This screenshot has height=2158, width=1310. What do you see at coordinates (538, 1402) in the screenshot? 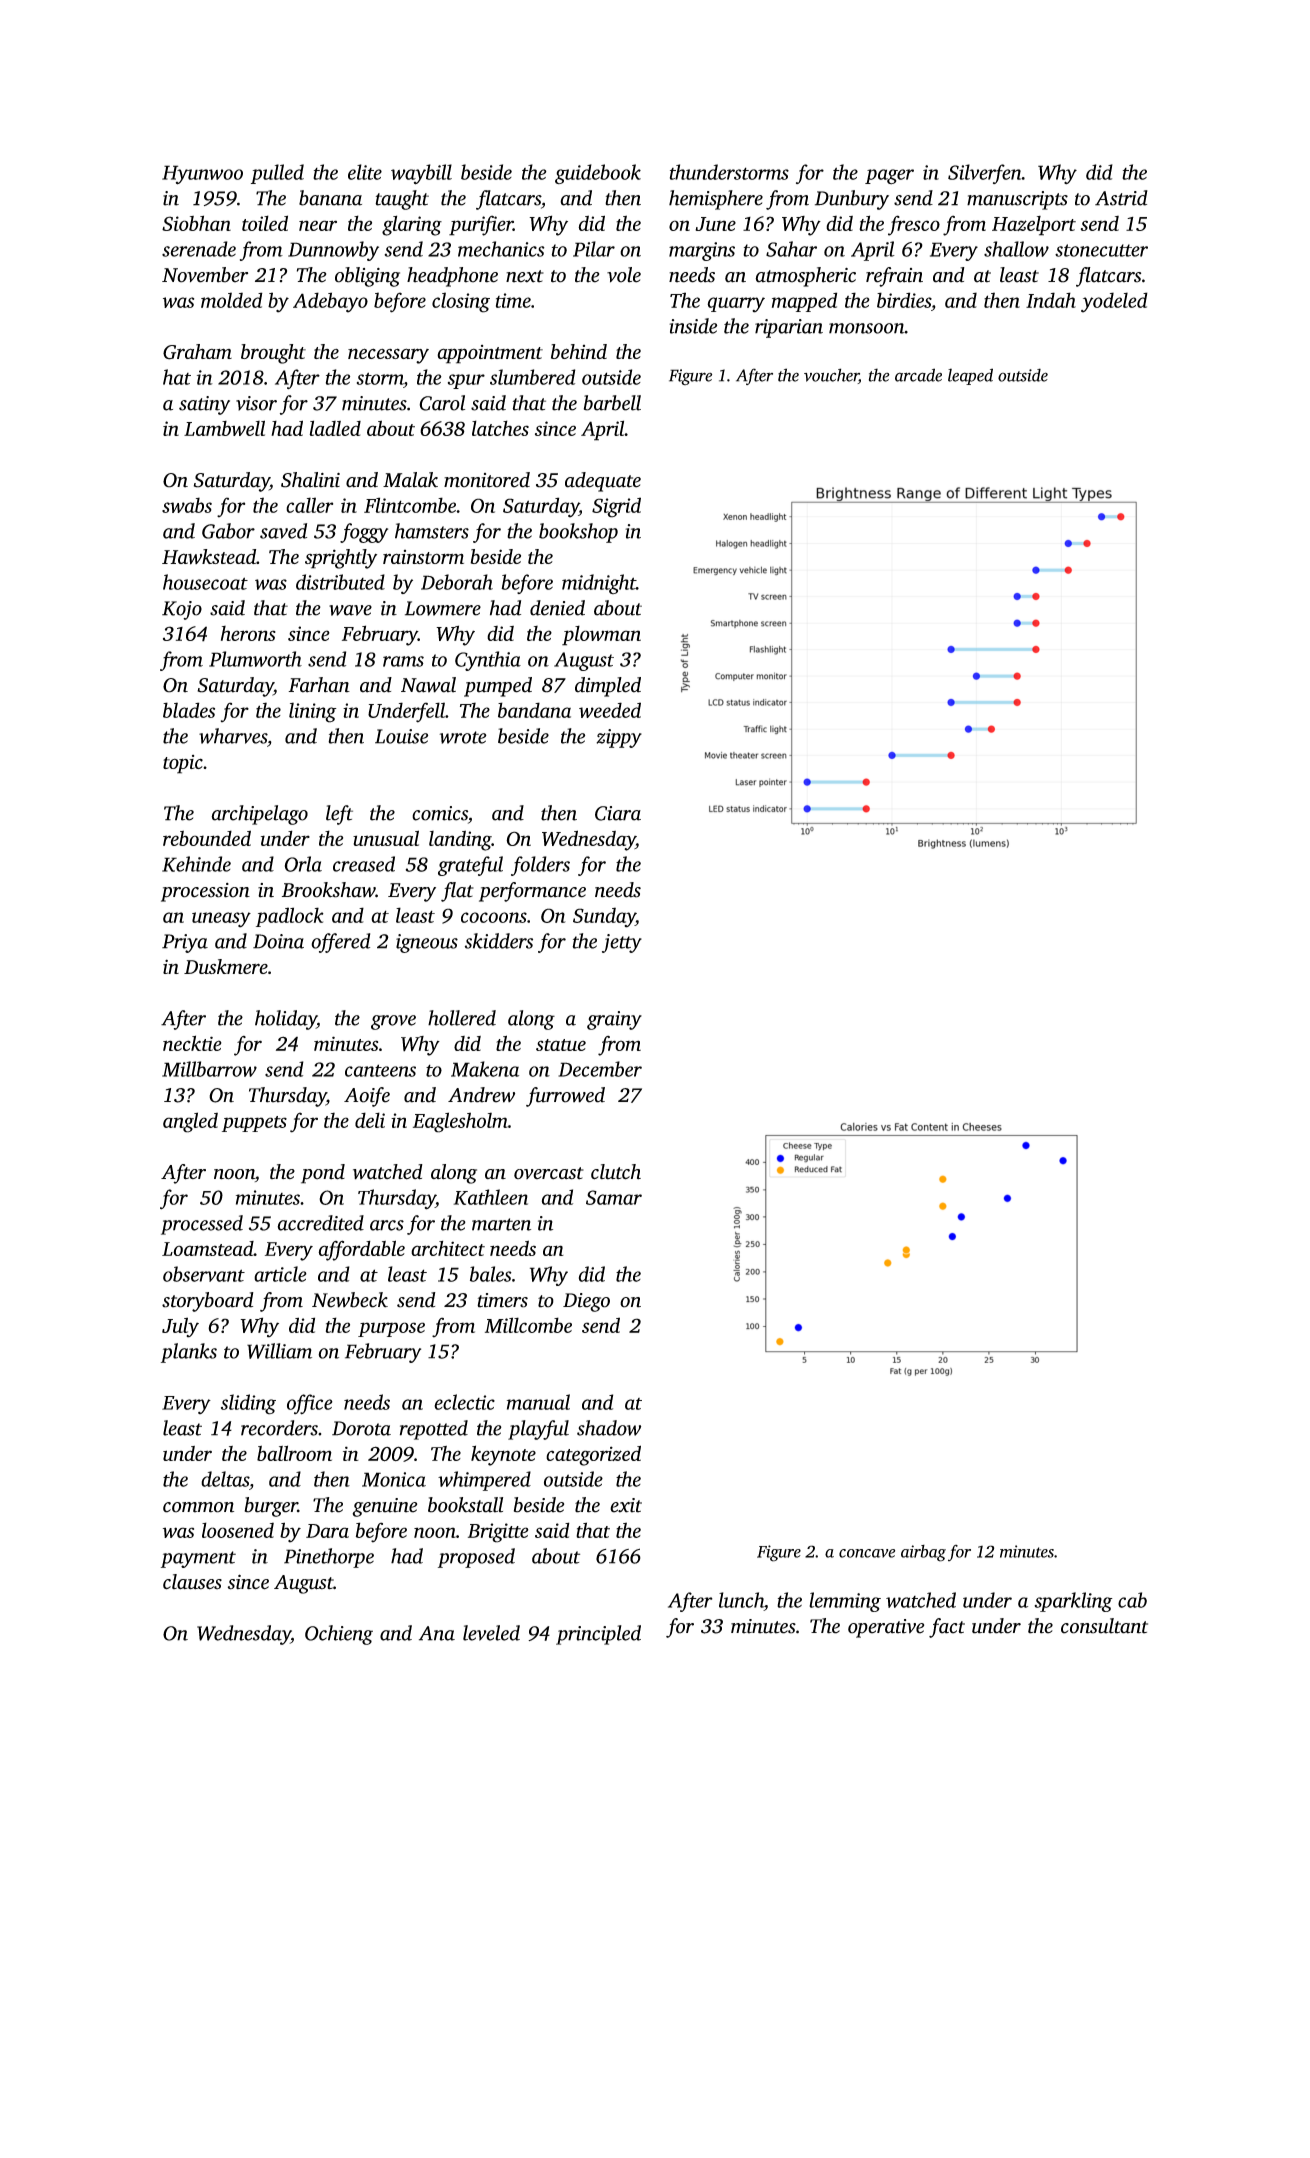
I see `manual` at bounding box center [538, 1402].
